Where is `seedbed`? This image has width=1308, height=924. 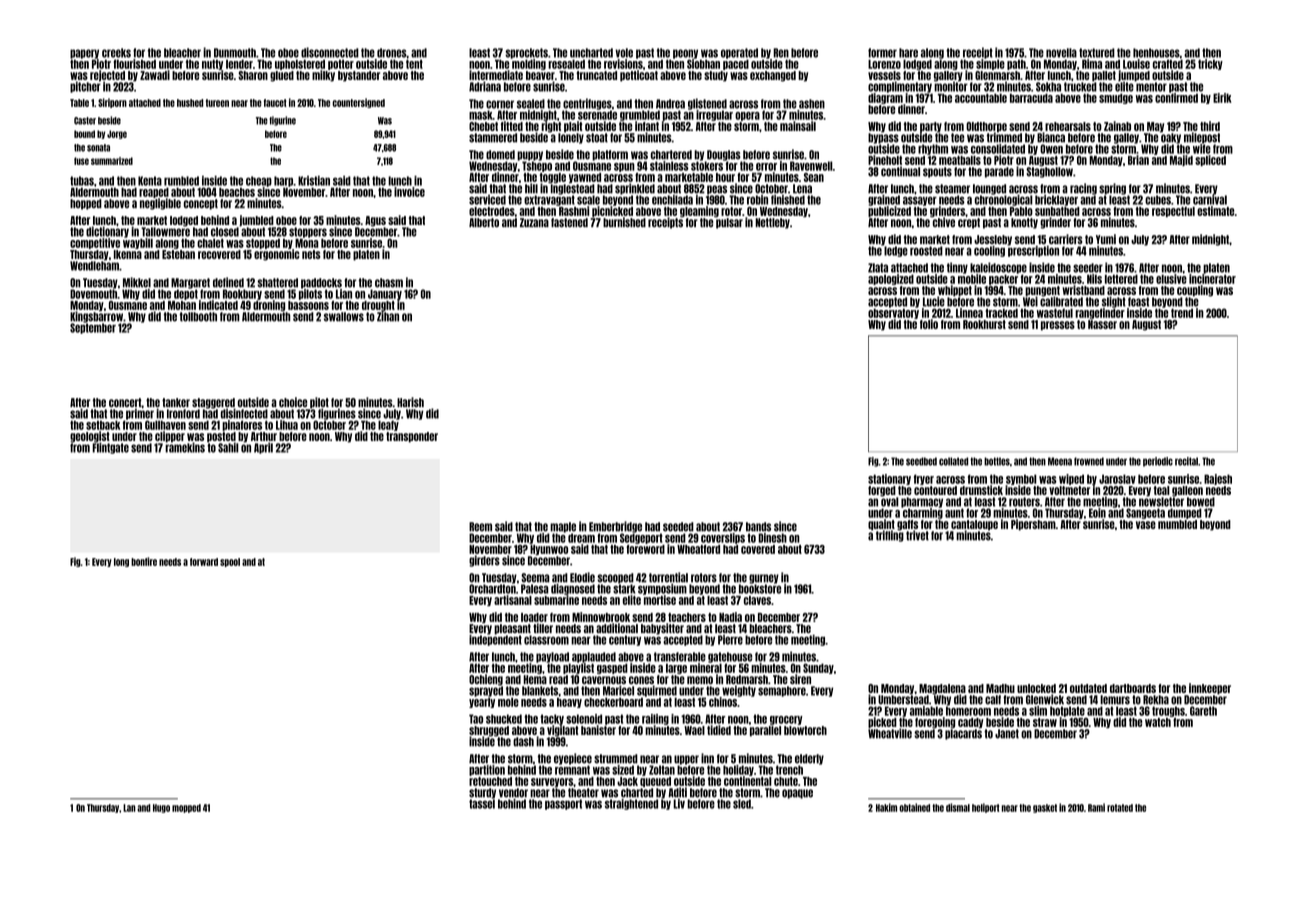
seedbed is located at coordinates (921, 461).
